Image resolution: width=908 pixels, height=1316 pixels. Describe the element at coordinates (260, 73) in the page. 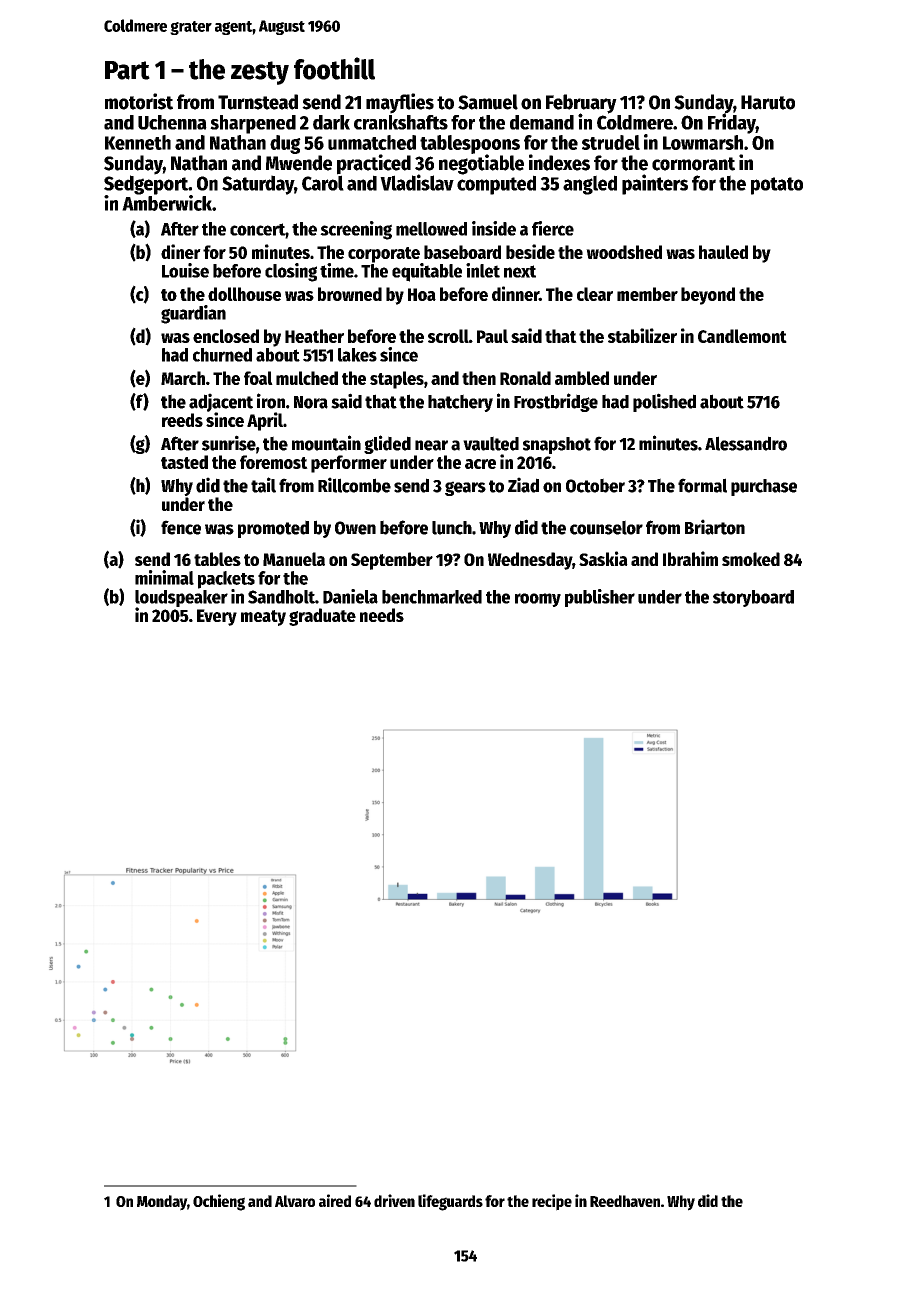

I see `zesty` at that location.
